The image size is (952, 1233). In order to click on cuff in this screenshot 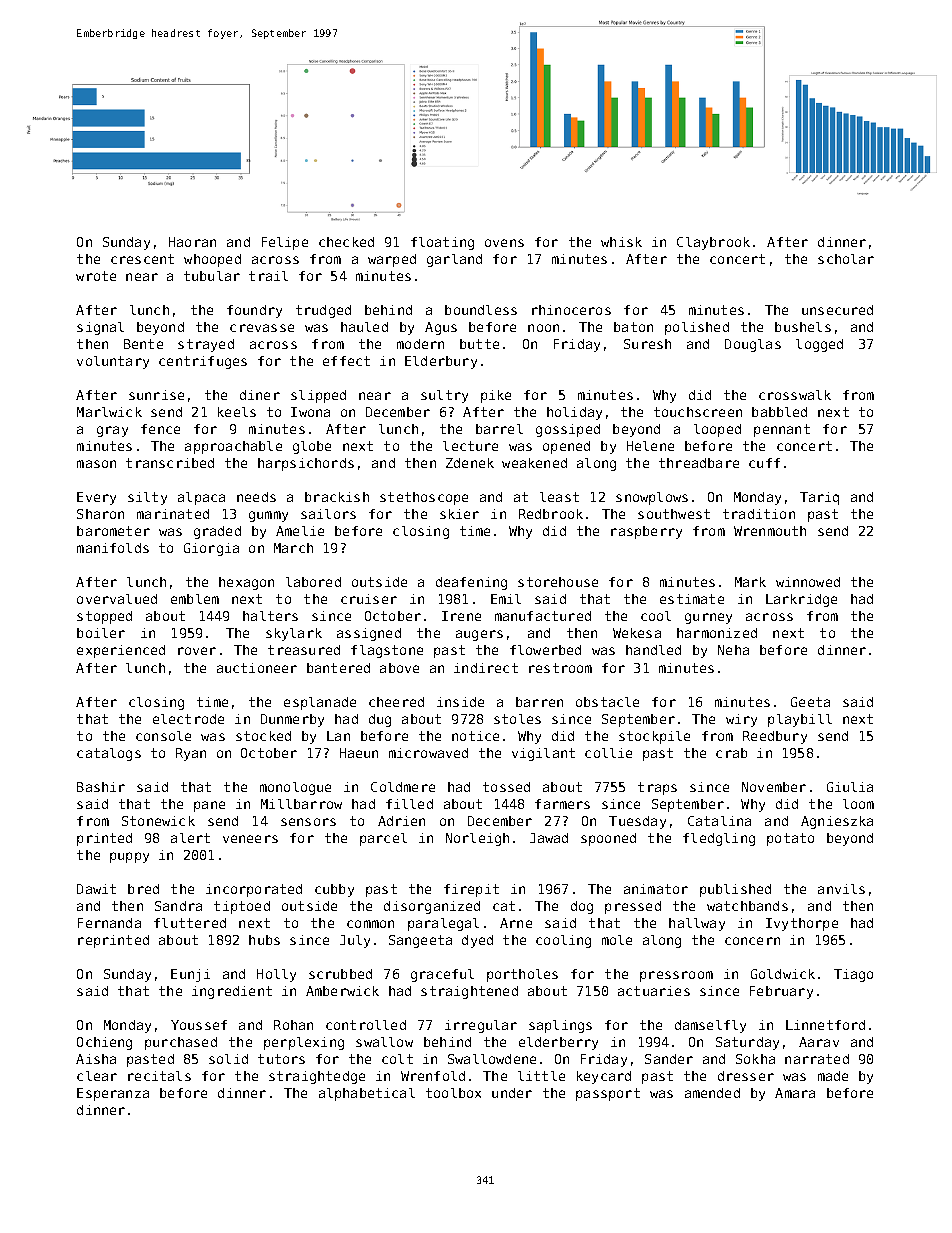, I will do `click(764, 463)`.
